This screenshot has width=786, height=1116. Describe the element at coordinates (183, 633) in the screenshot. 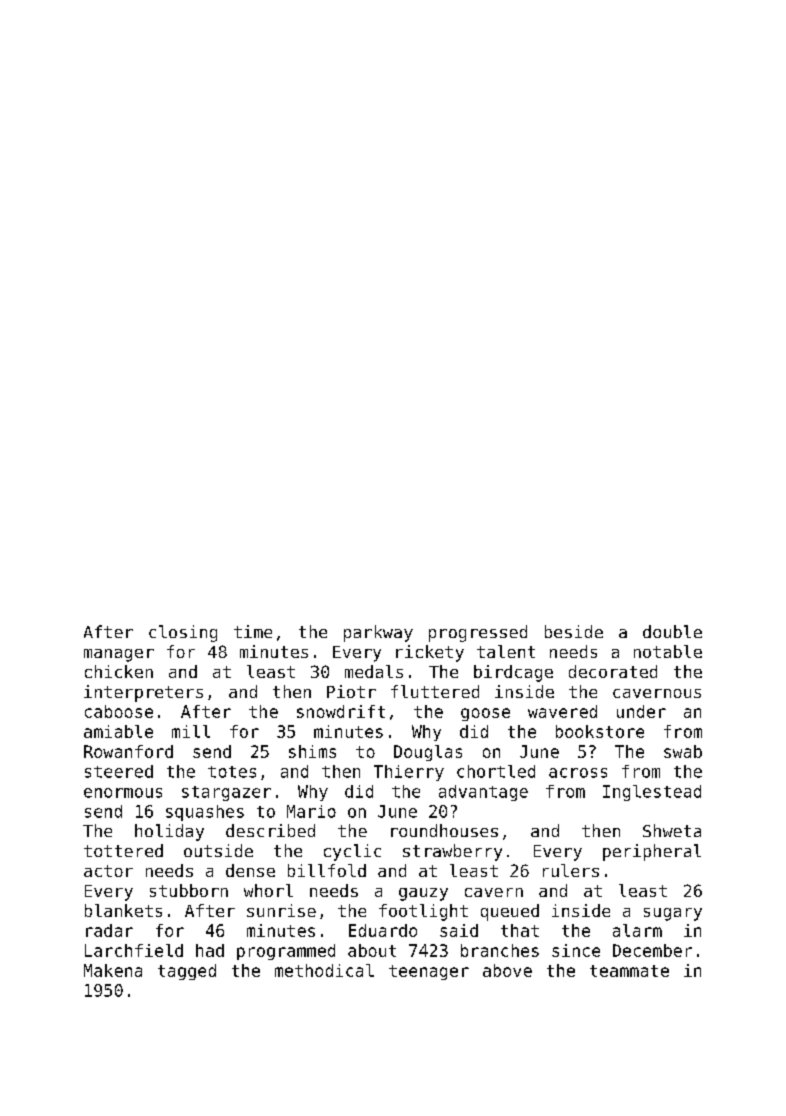

I see `closing` at that location.
